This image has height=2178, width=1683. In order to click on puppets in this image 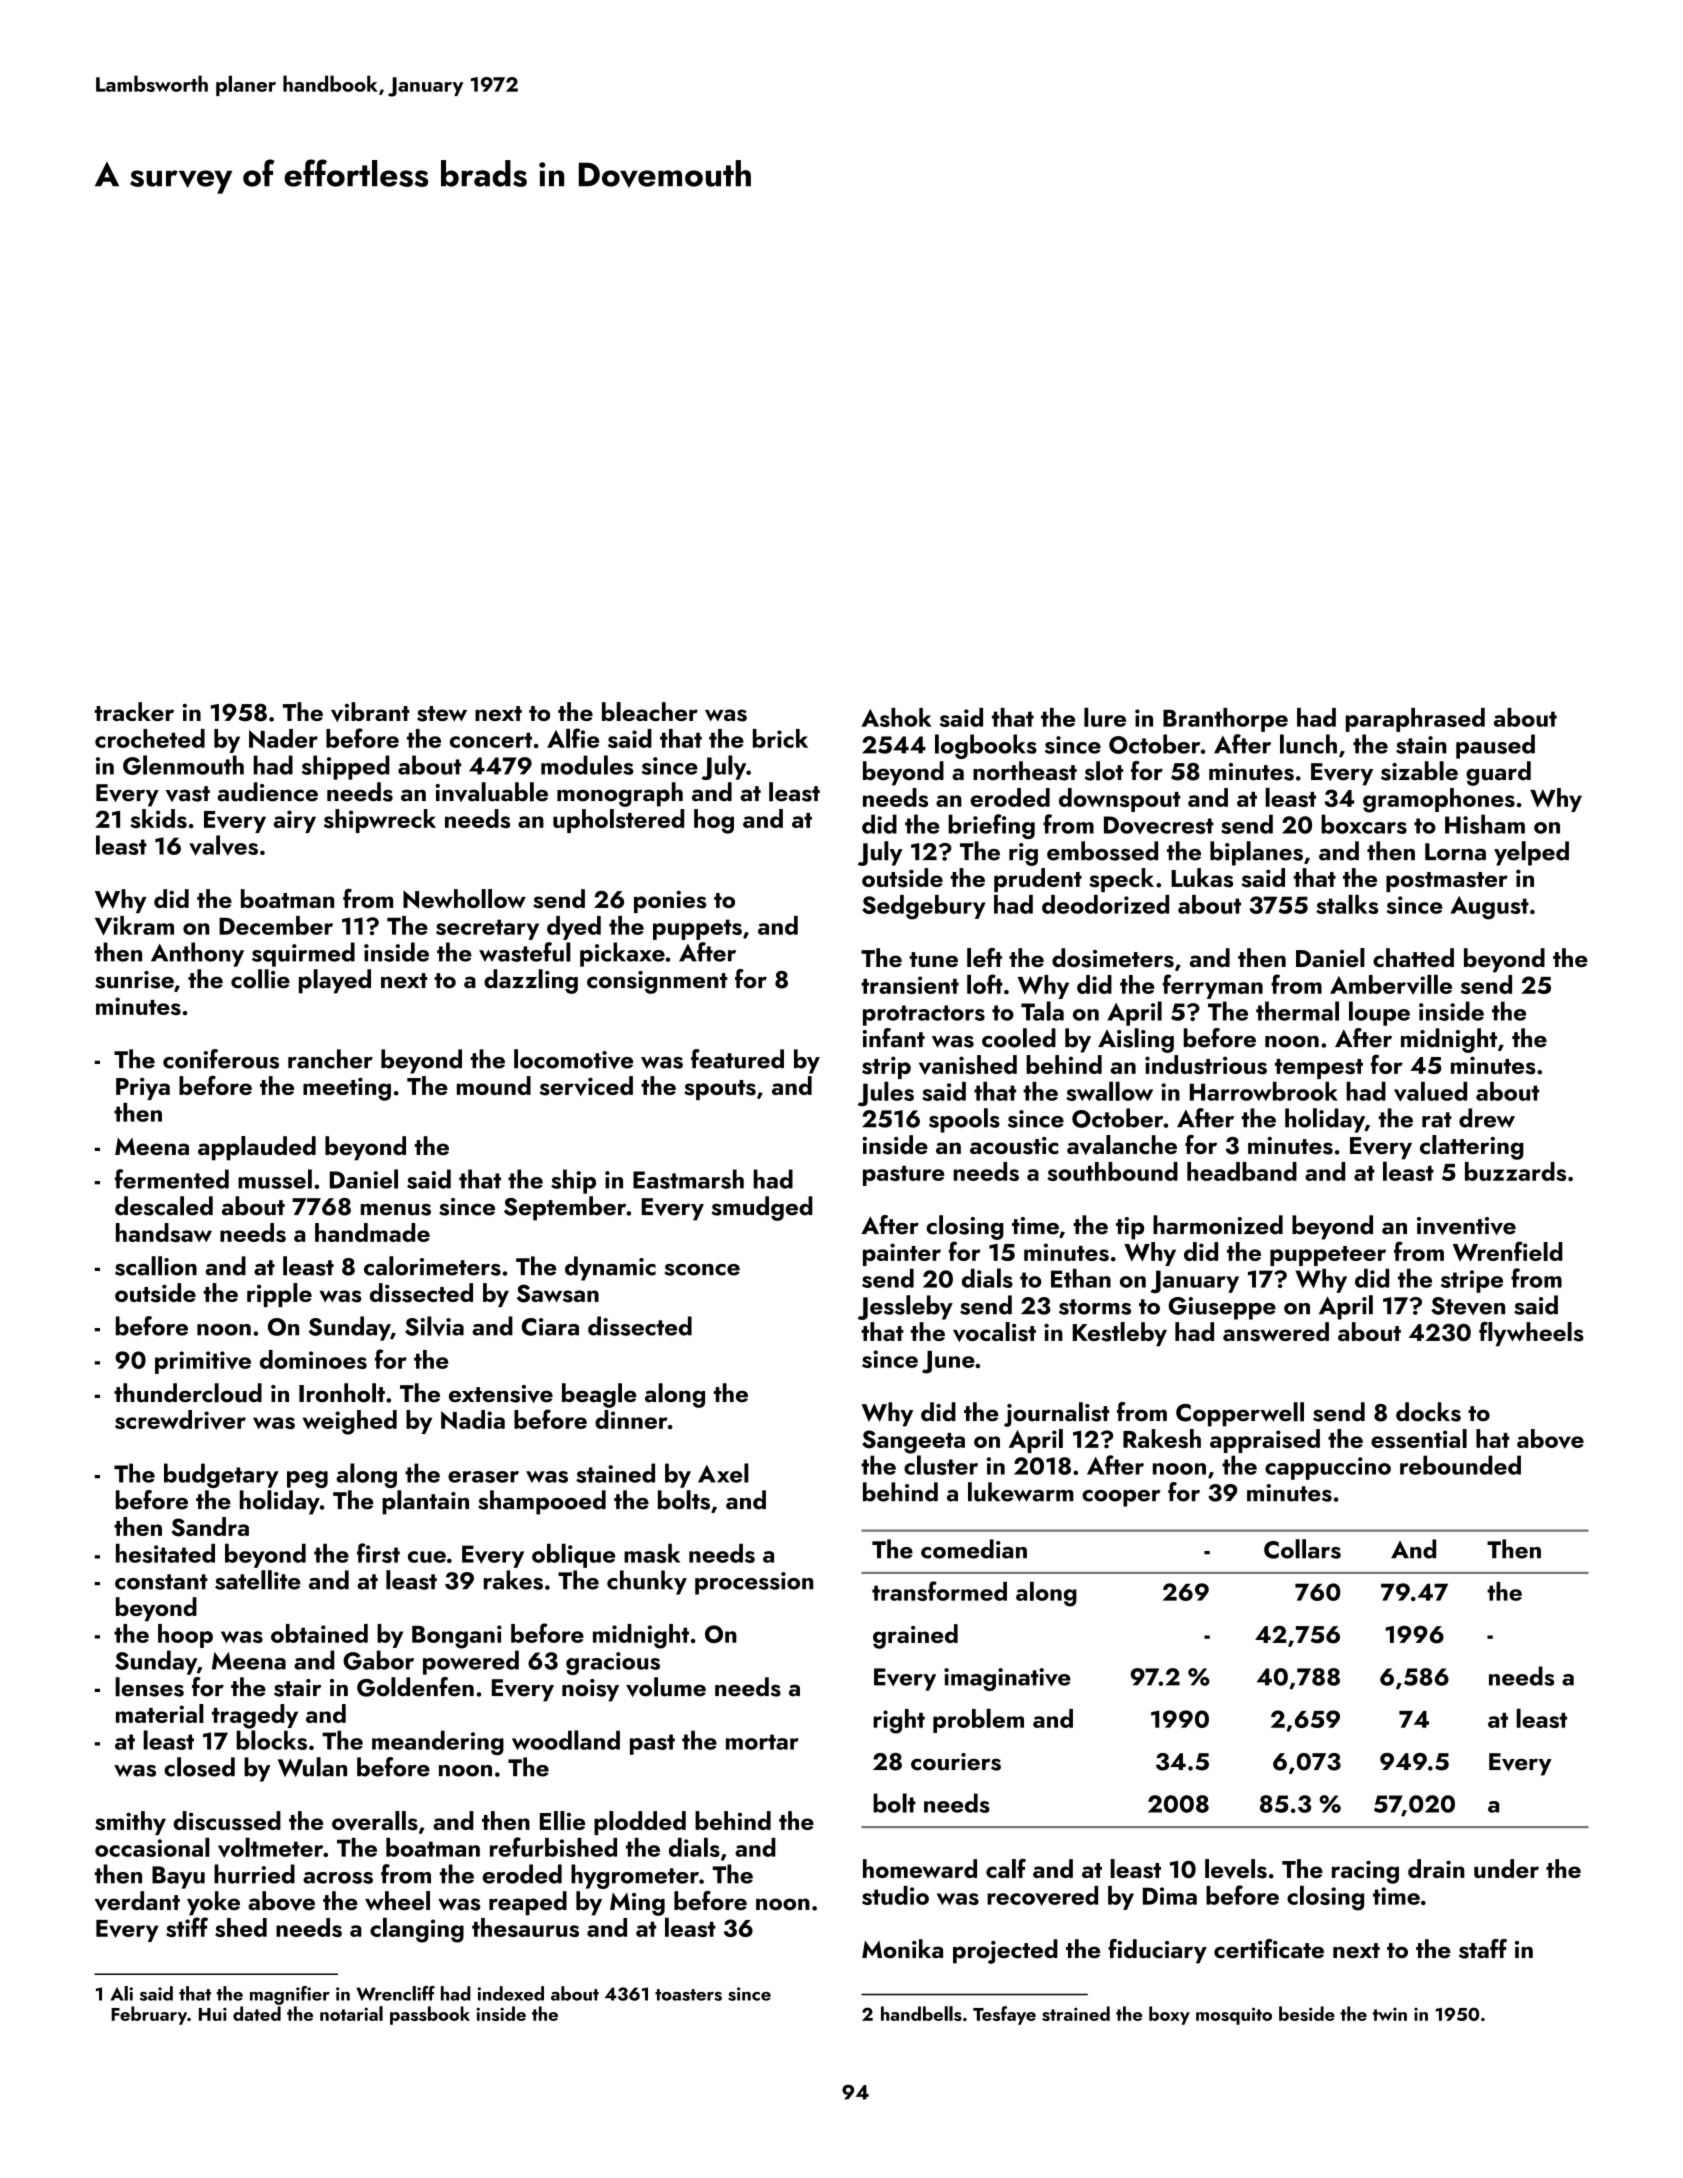, I will do `click(697, 929)`.
